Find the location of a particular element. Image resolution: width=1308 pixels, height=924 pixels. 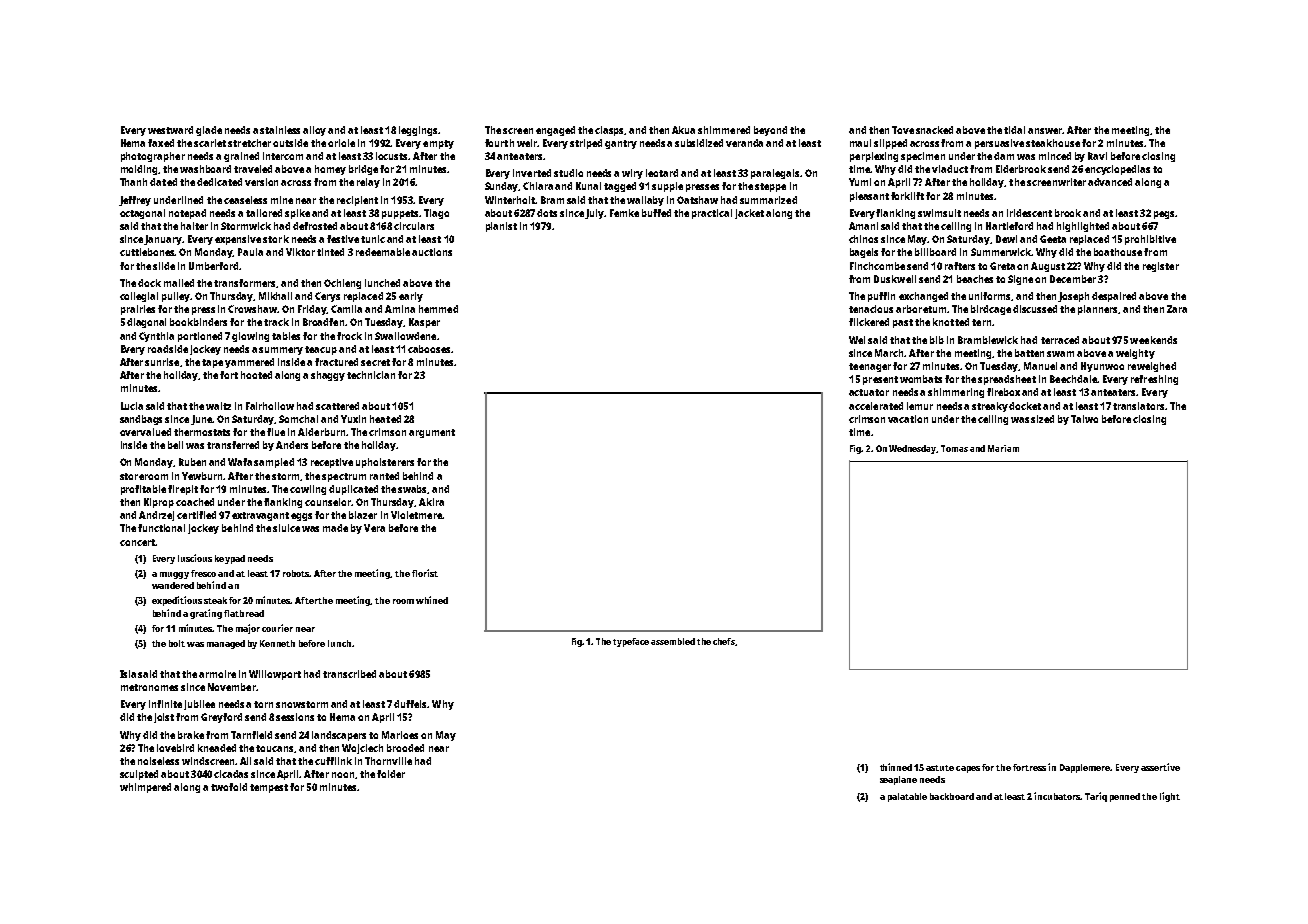

scattered is located at coordinates (337, 406).
